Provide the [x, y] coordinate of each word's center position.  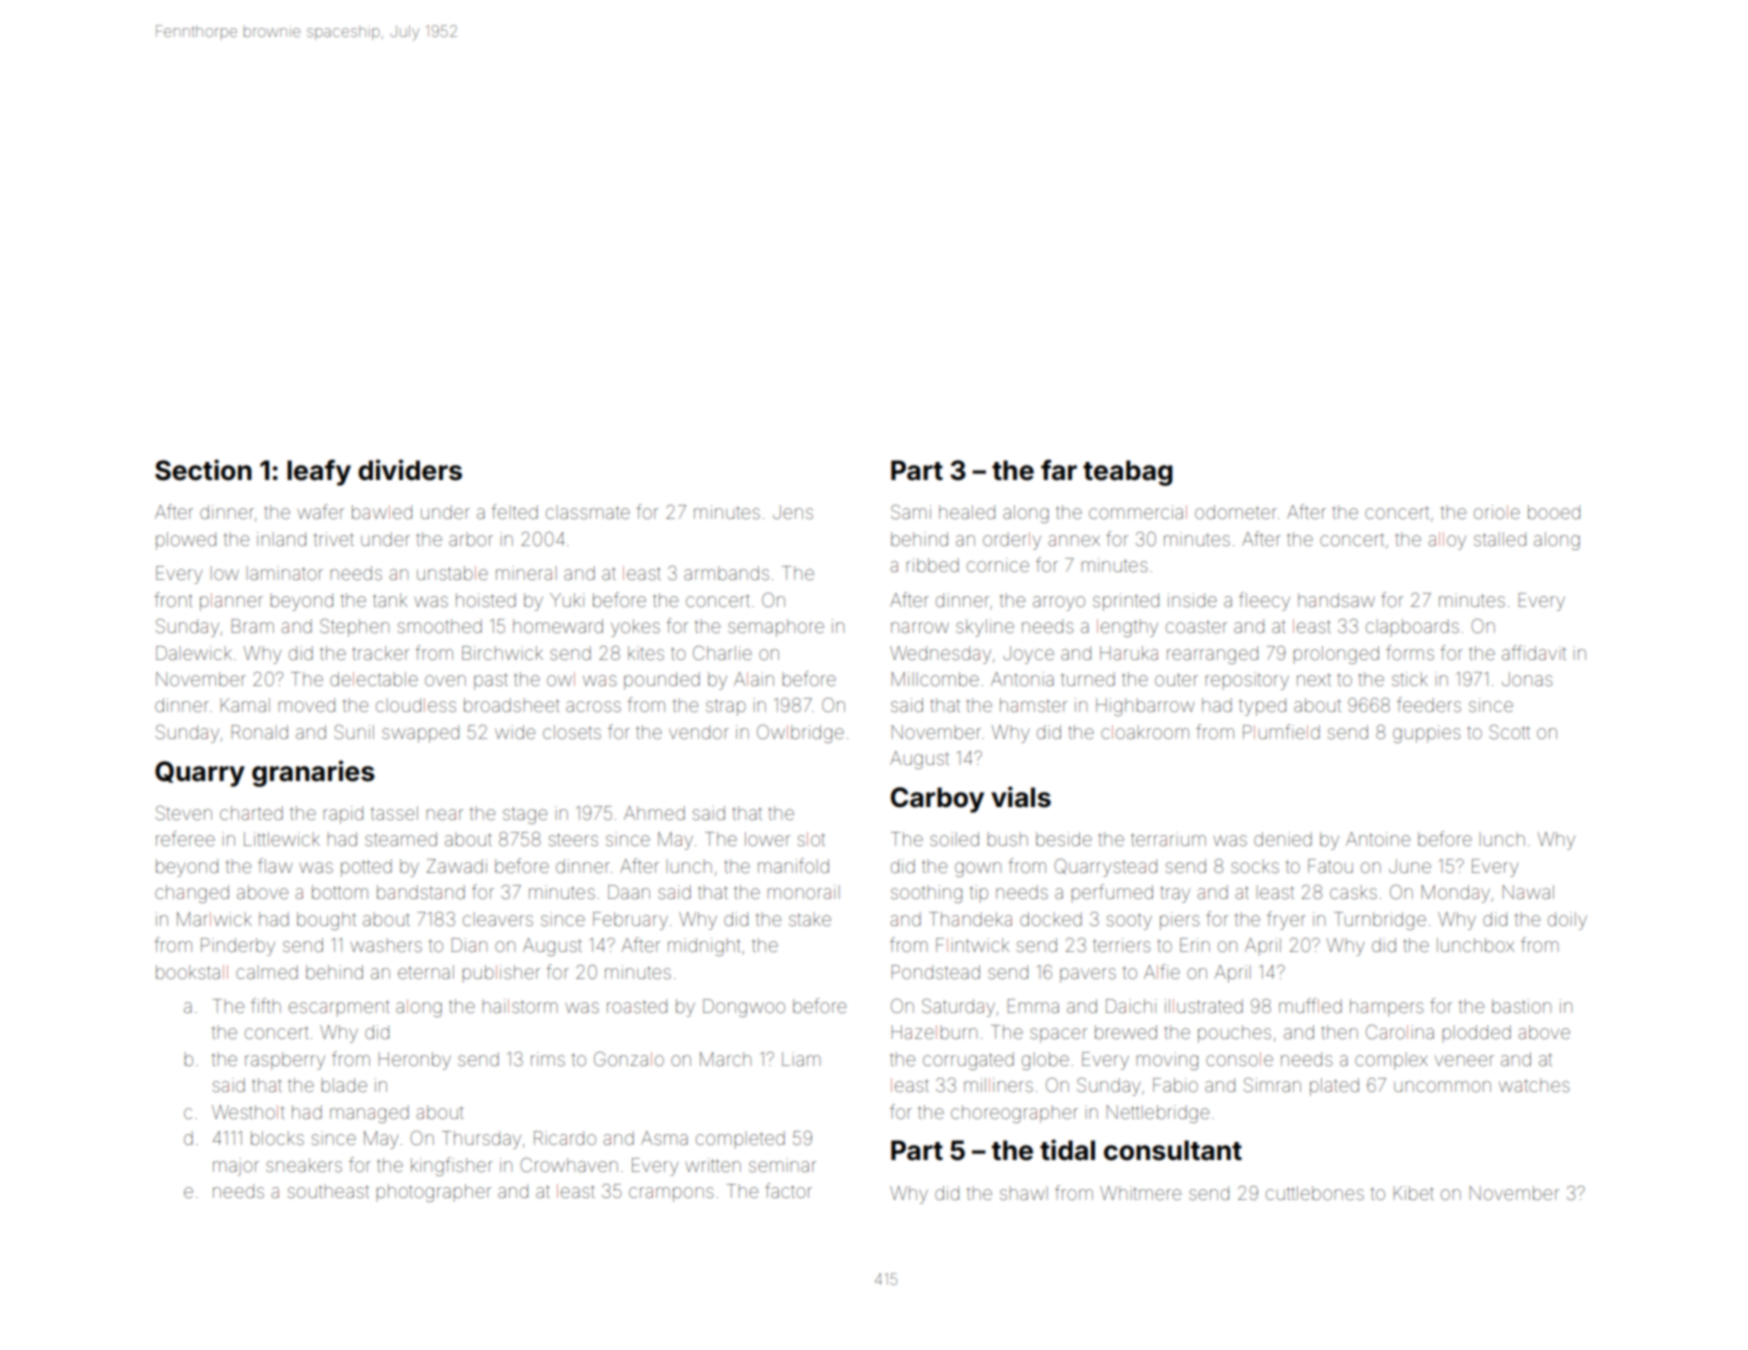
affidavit [1534, 652]
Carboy [937, 800]
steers [573, 839]
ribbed [933, 565]
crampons [671, 1194]
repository [1247, 681]
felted [514, 511]
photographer [434, 1193]
